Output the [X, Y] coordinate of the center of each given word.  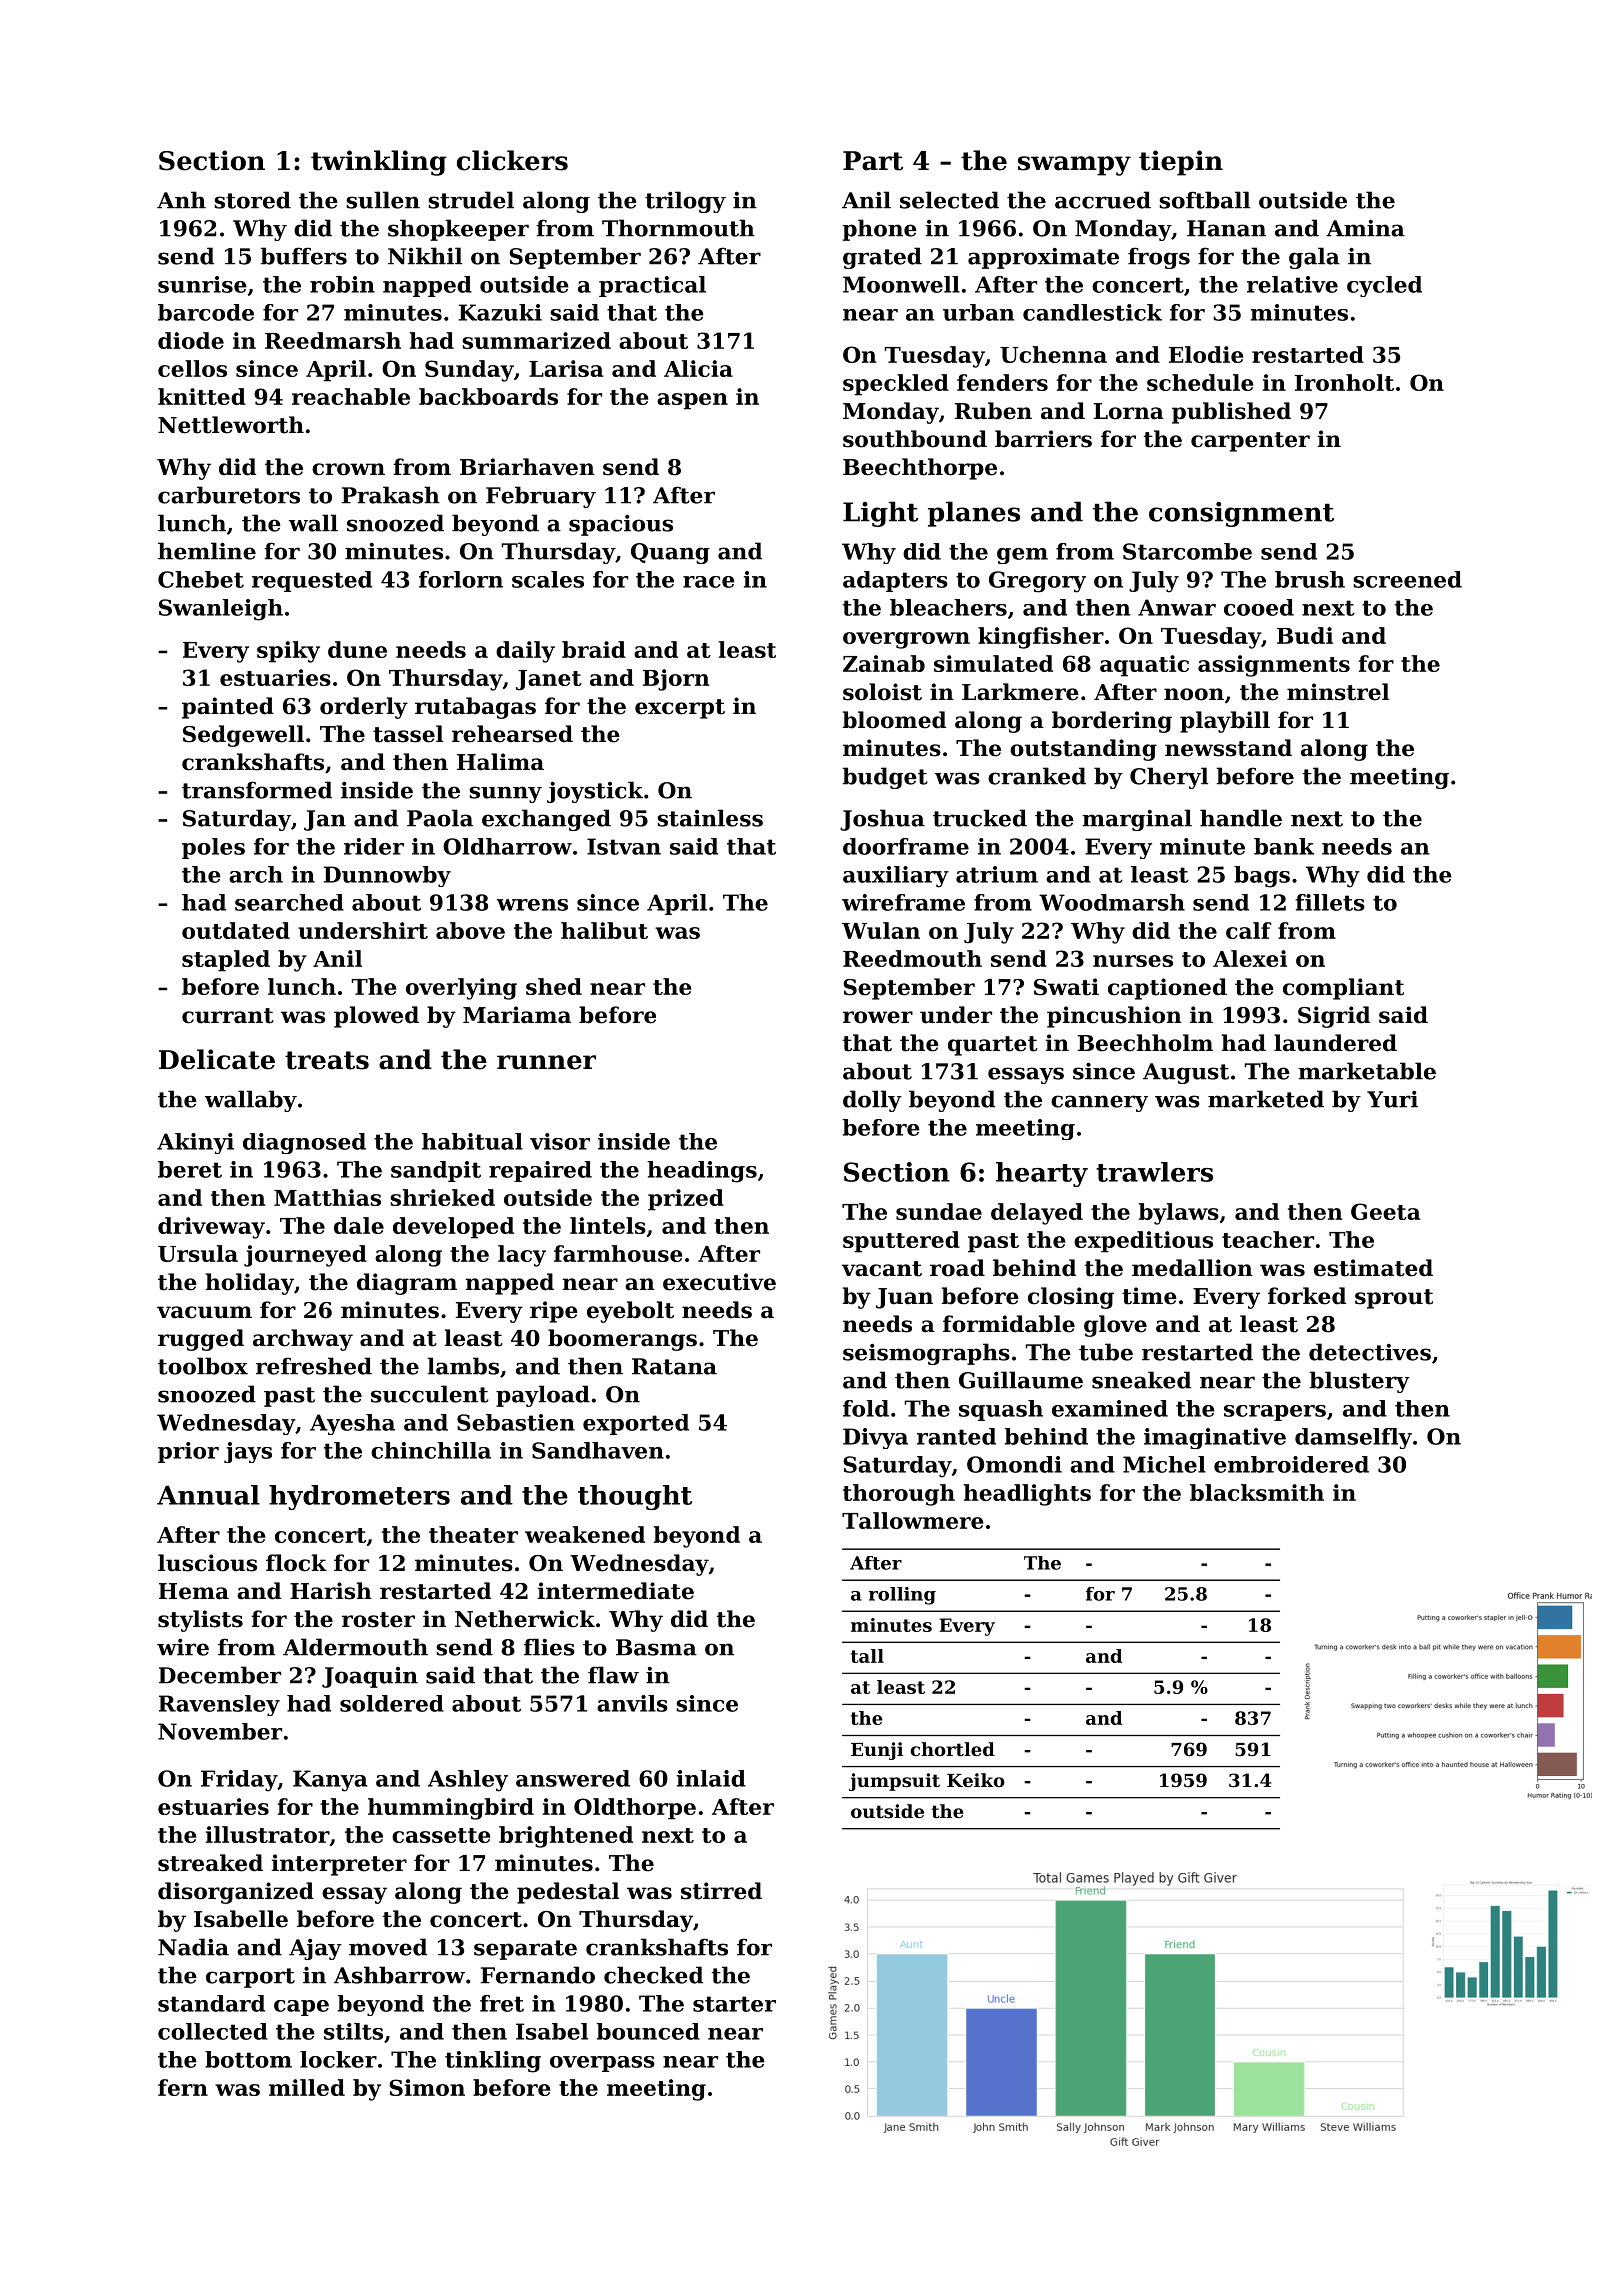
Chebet [201, 579]
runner [546, 1062]
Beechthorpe [920, 469]
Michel [1164, 1464]
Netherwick [525, 1619]
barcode [206, 312]
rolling [902, 1596]
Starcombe [1187, 551]
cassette [441, 1835]
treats [327, 1060]
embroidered [1291, 1464]
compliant [1343, 989]
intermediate [615, 1591]
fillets [1330, 902]
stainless [710, 818]
